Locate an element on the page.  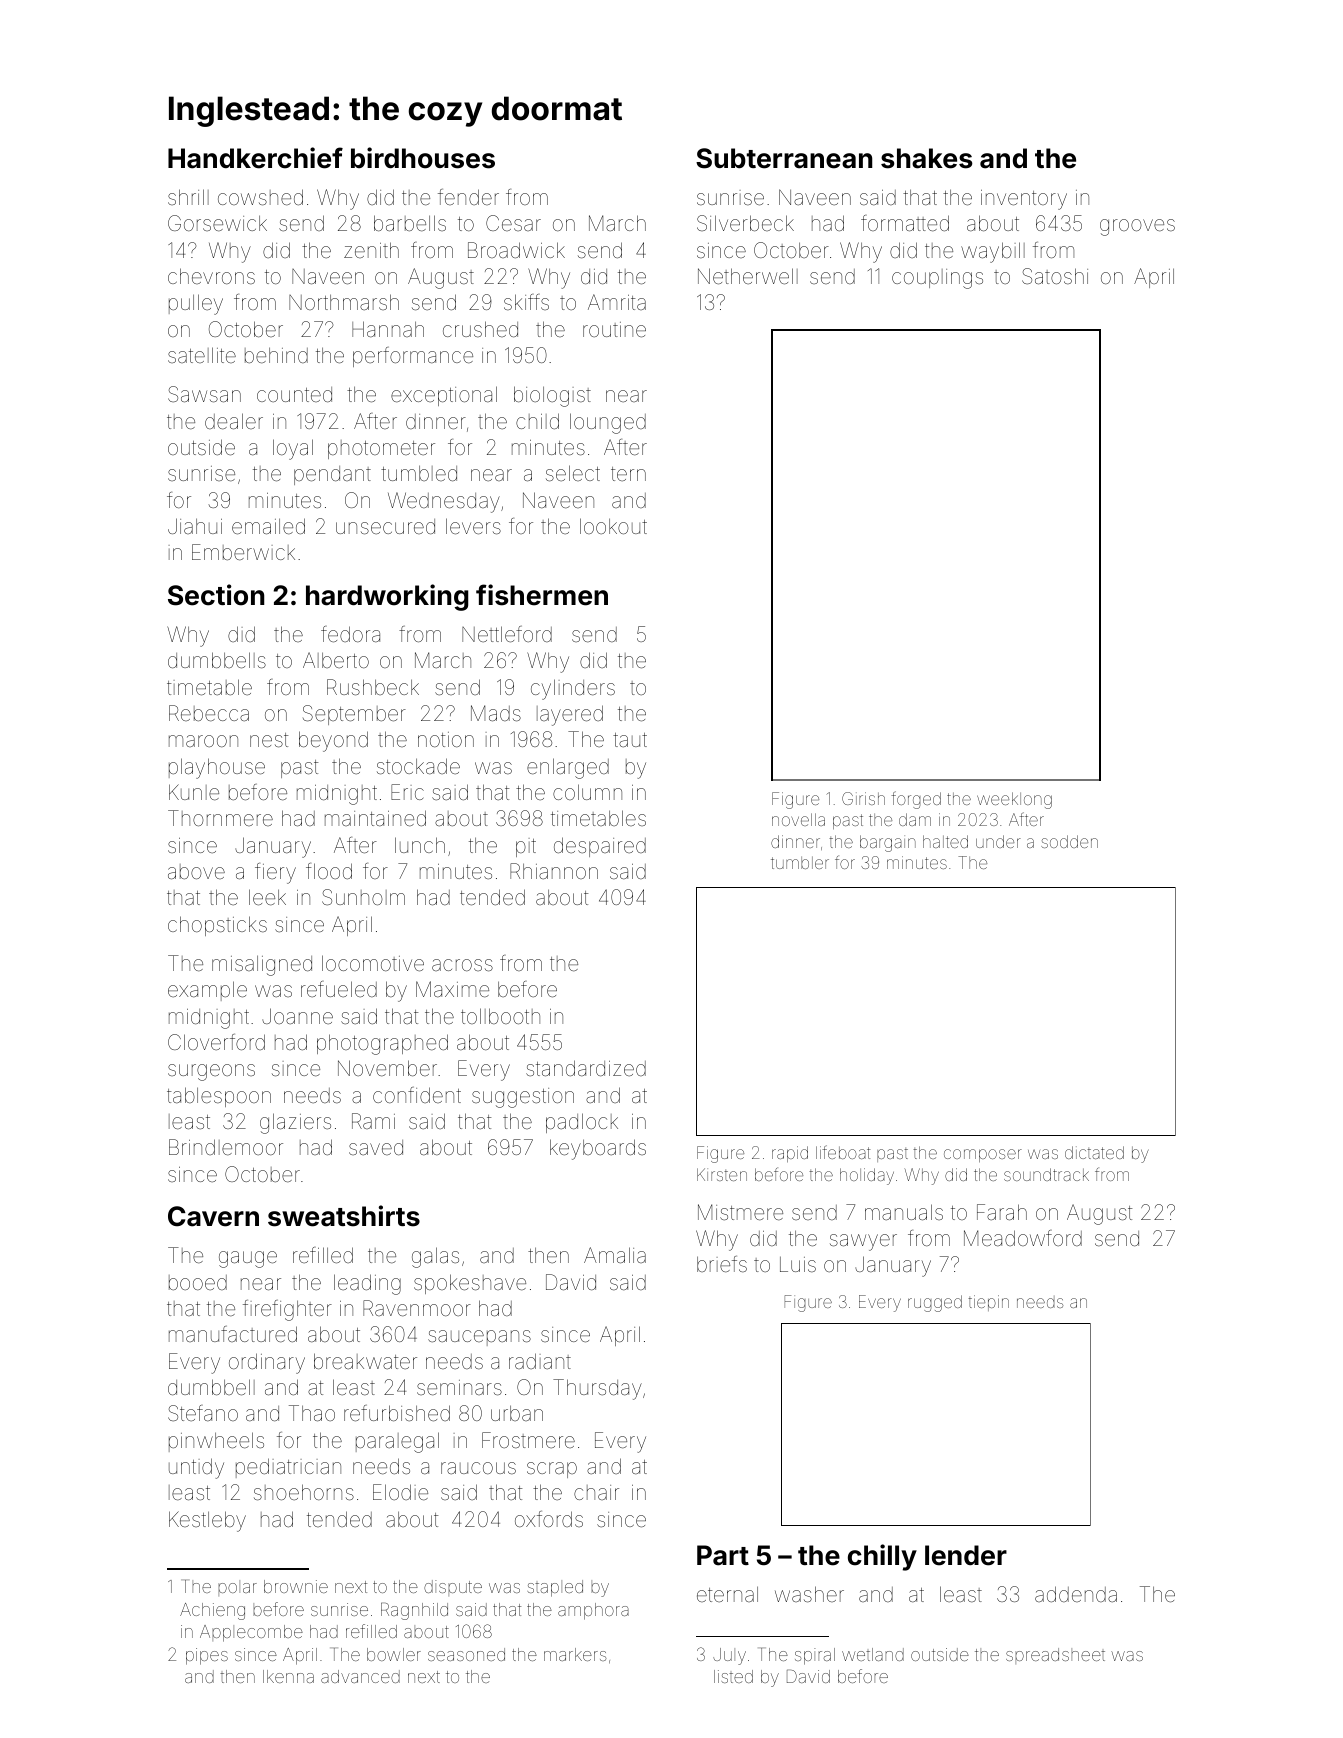
Amalia is located at coordinates (615, 1255).
